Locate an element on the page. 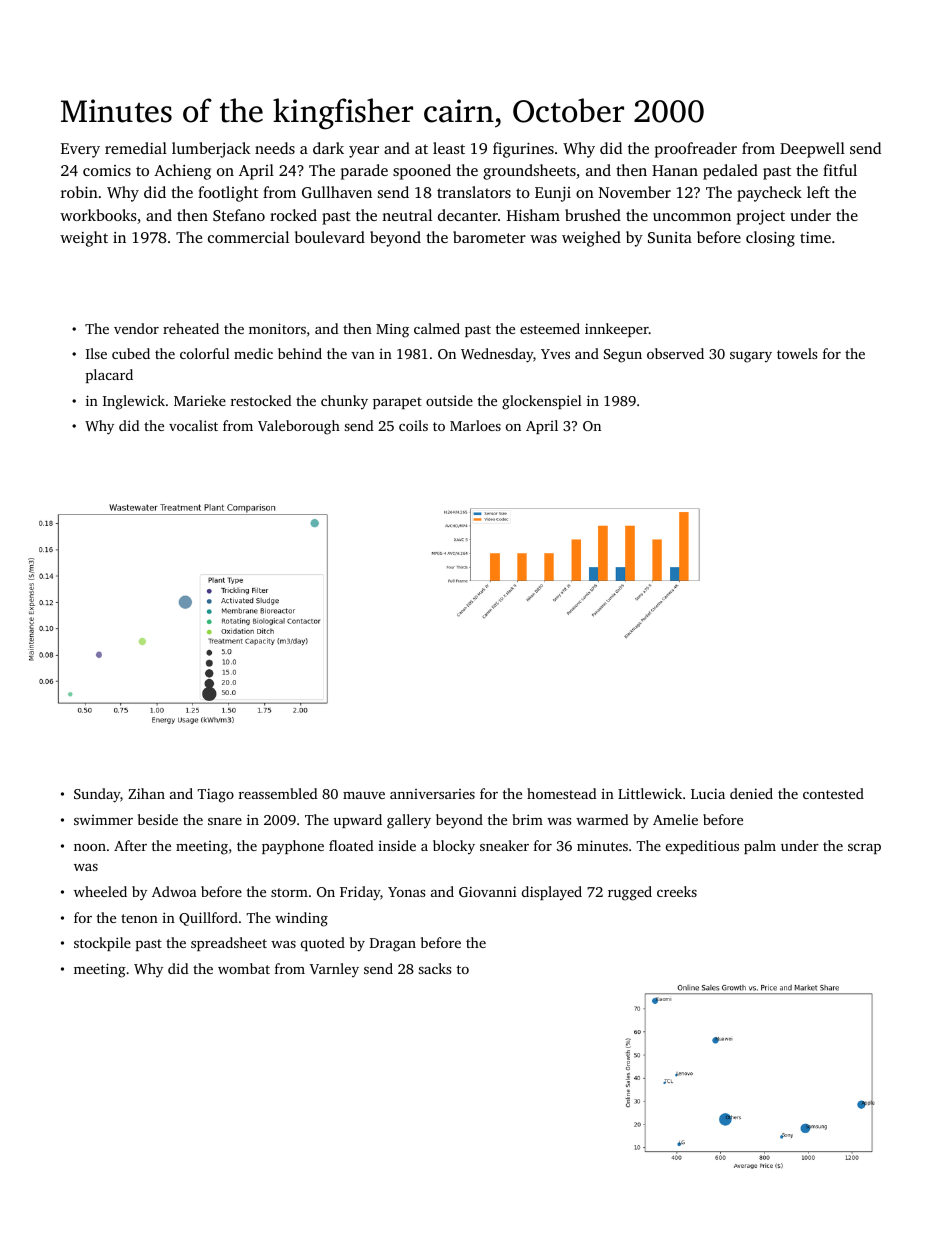  towels is located at coordinates (797, 353).
